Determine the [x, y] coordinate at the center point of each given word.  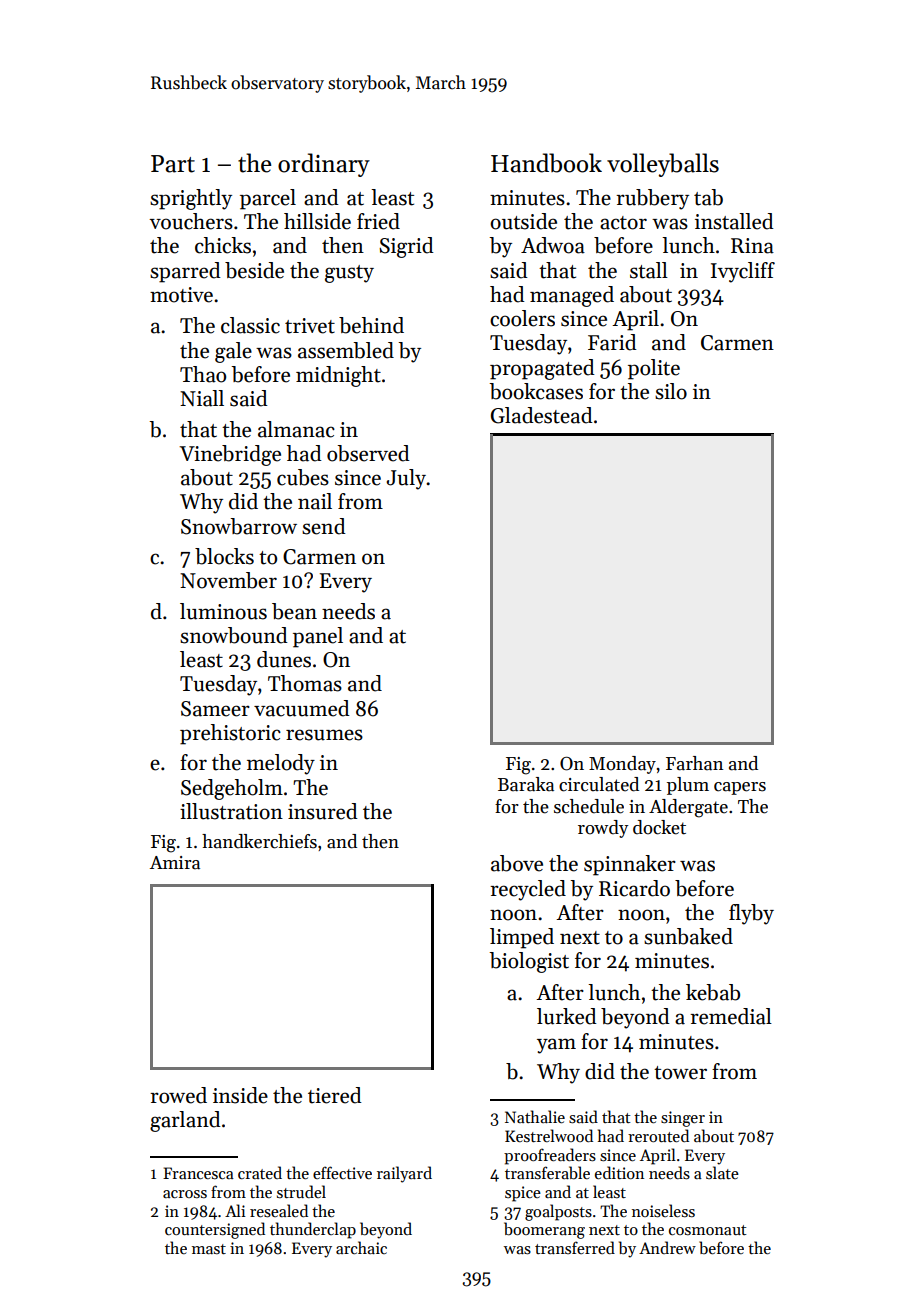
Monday [622, 765]
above [517, 863]
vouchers [191, 221]
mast [209, 1249]
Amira [175, 863]
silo [671, 391]
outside [523, 221]
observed [368, 453]
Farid [612, 342]
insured [323, 811]
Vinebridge [230, 455]
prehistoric [230, 734]
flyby [751, 914]
